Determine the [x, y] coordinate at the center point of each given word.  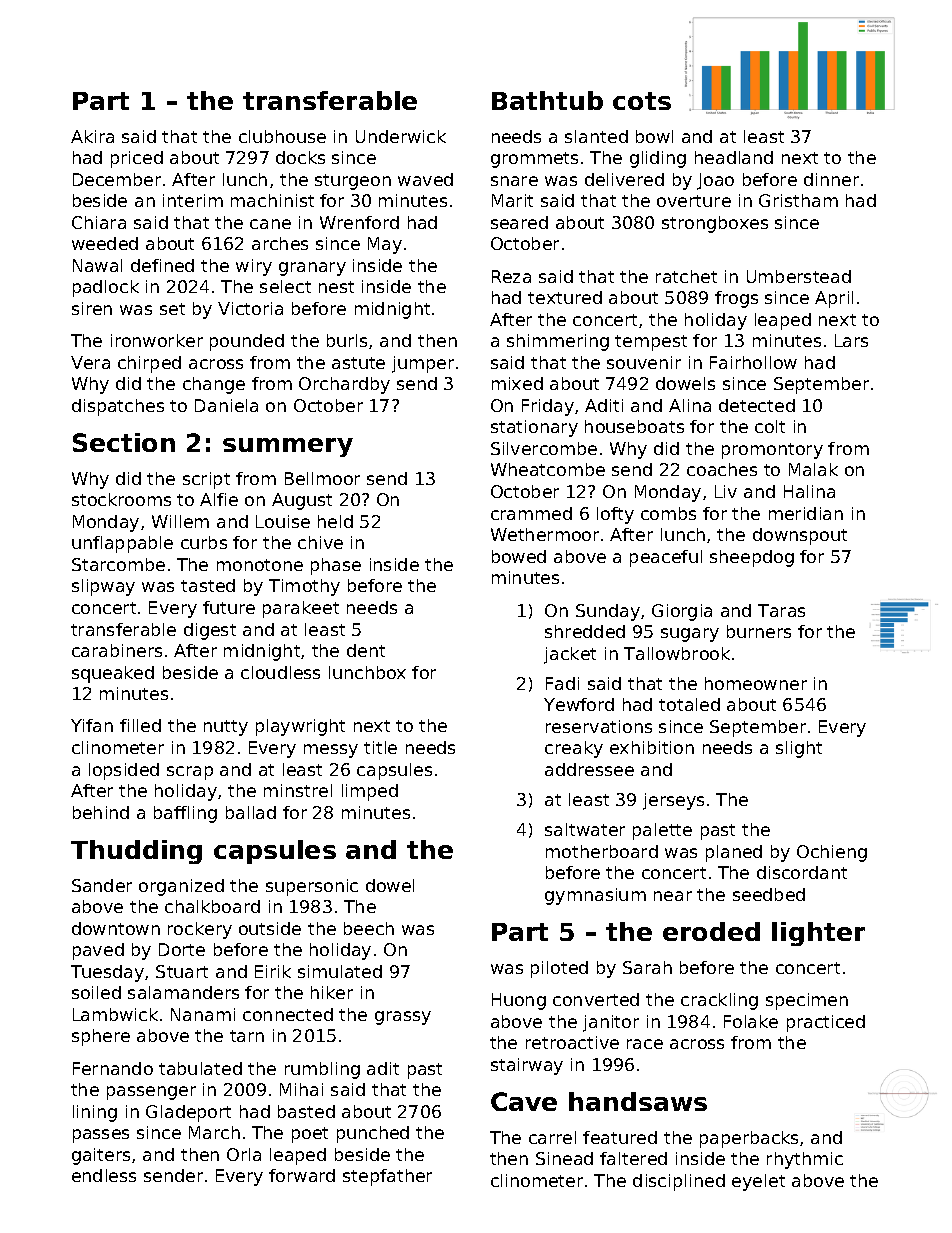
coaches [722, 469]
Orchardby [344, 385]
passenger [151, 1093]
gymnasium [595, 896]
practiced [826, 1023]
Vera [90, 362]
